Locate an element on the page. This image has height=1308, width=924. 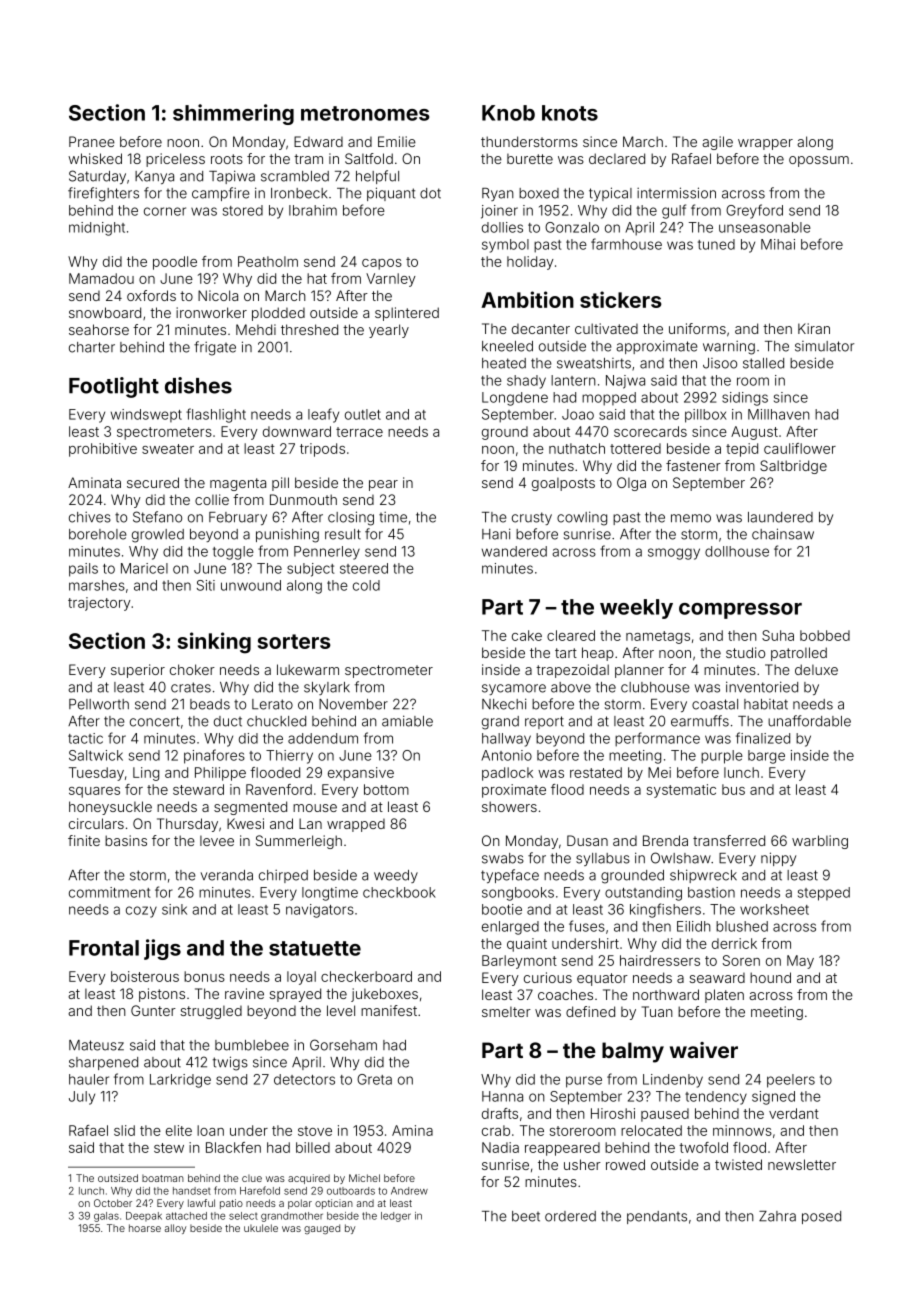
agile is located at coordinates (717, 143).
